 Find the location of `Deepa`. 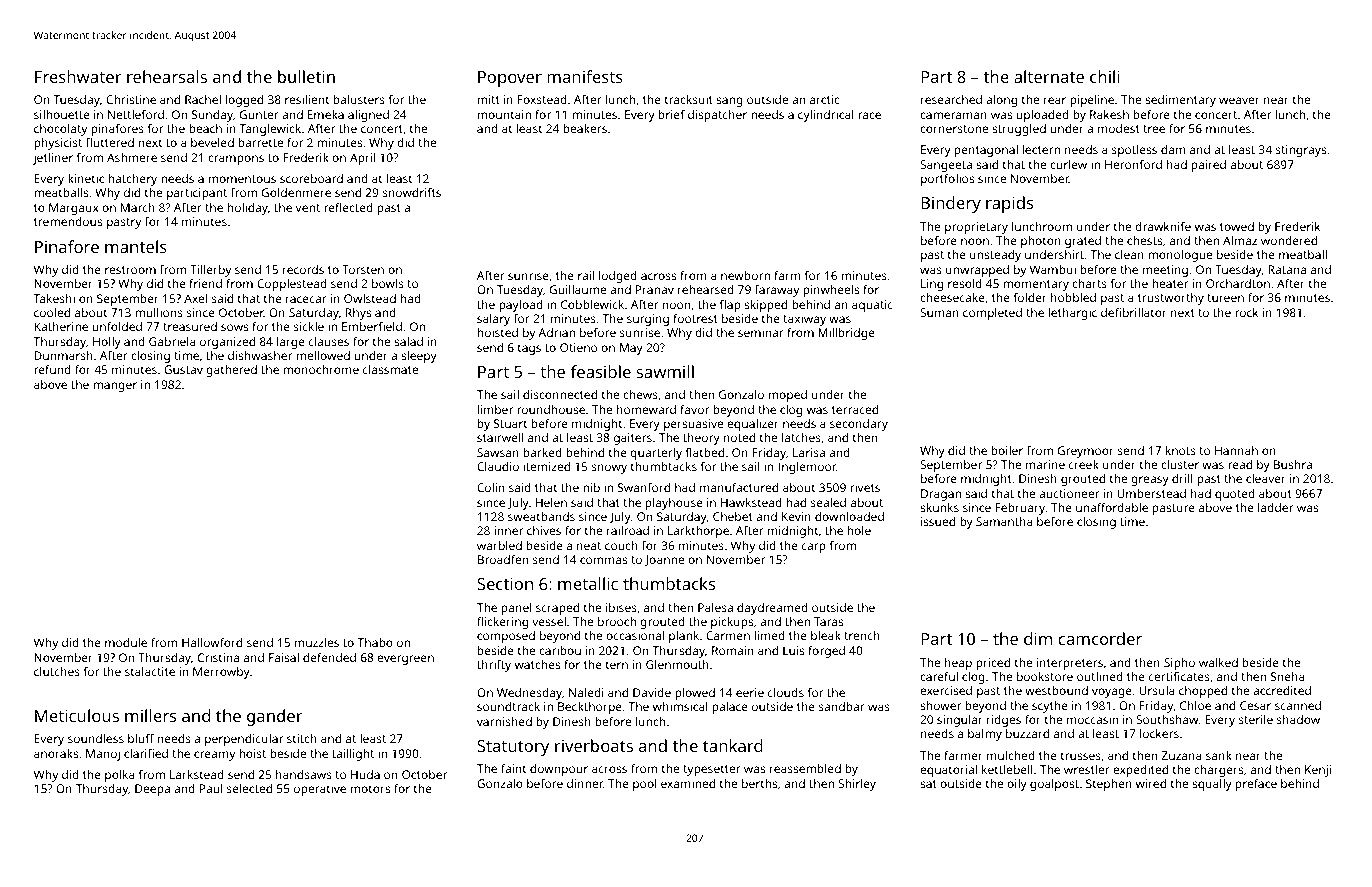

Deepa is located at coordinates (152, 790).
